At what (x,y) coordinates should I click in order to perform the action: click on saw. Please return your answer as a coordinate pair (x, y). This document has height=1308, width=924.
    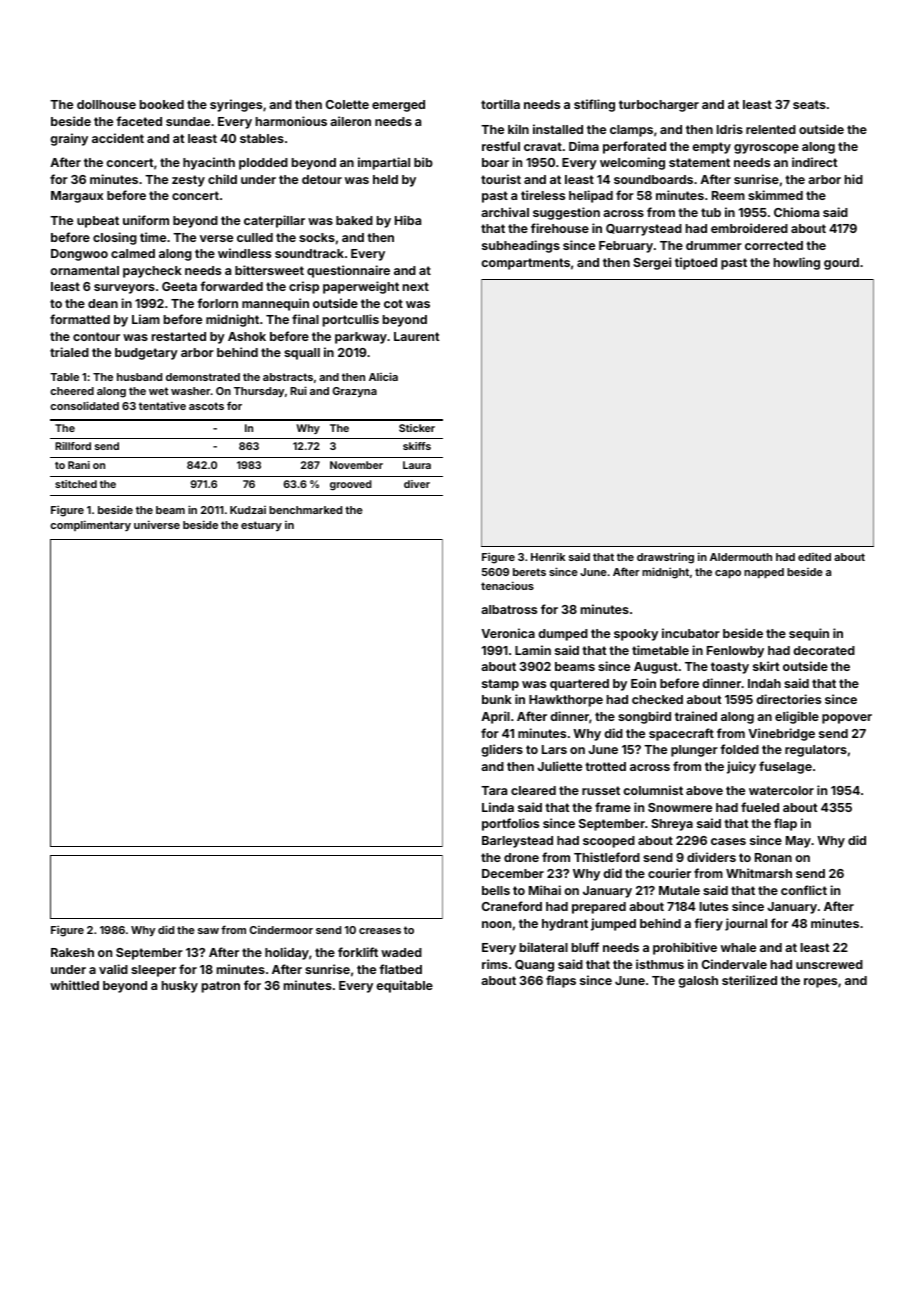
    Looking at the image, I should click on (208, 931).
